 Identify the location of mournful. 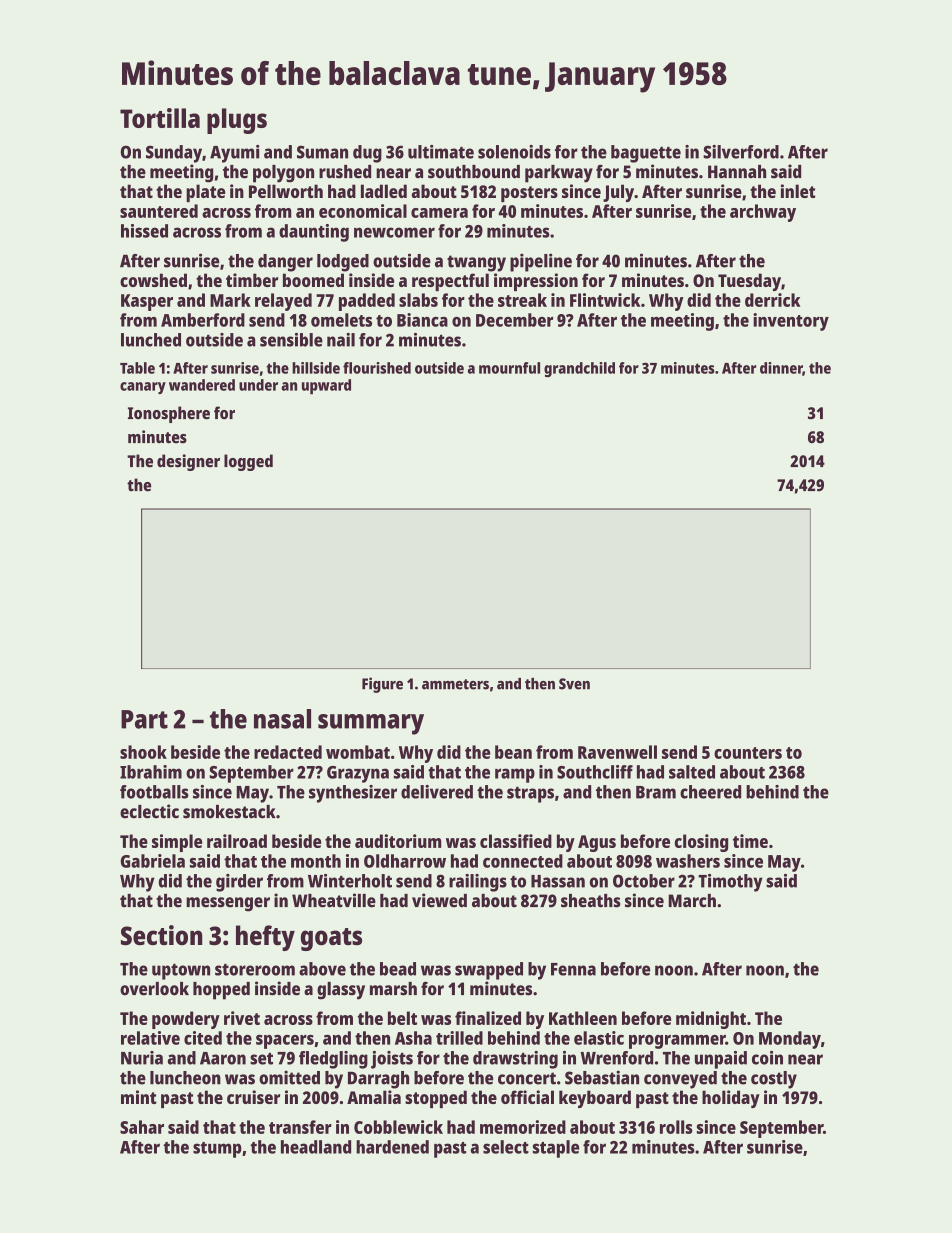
(509, 368).
